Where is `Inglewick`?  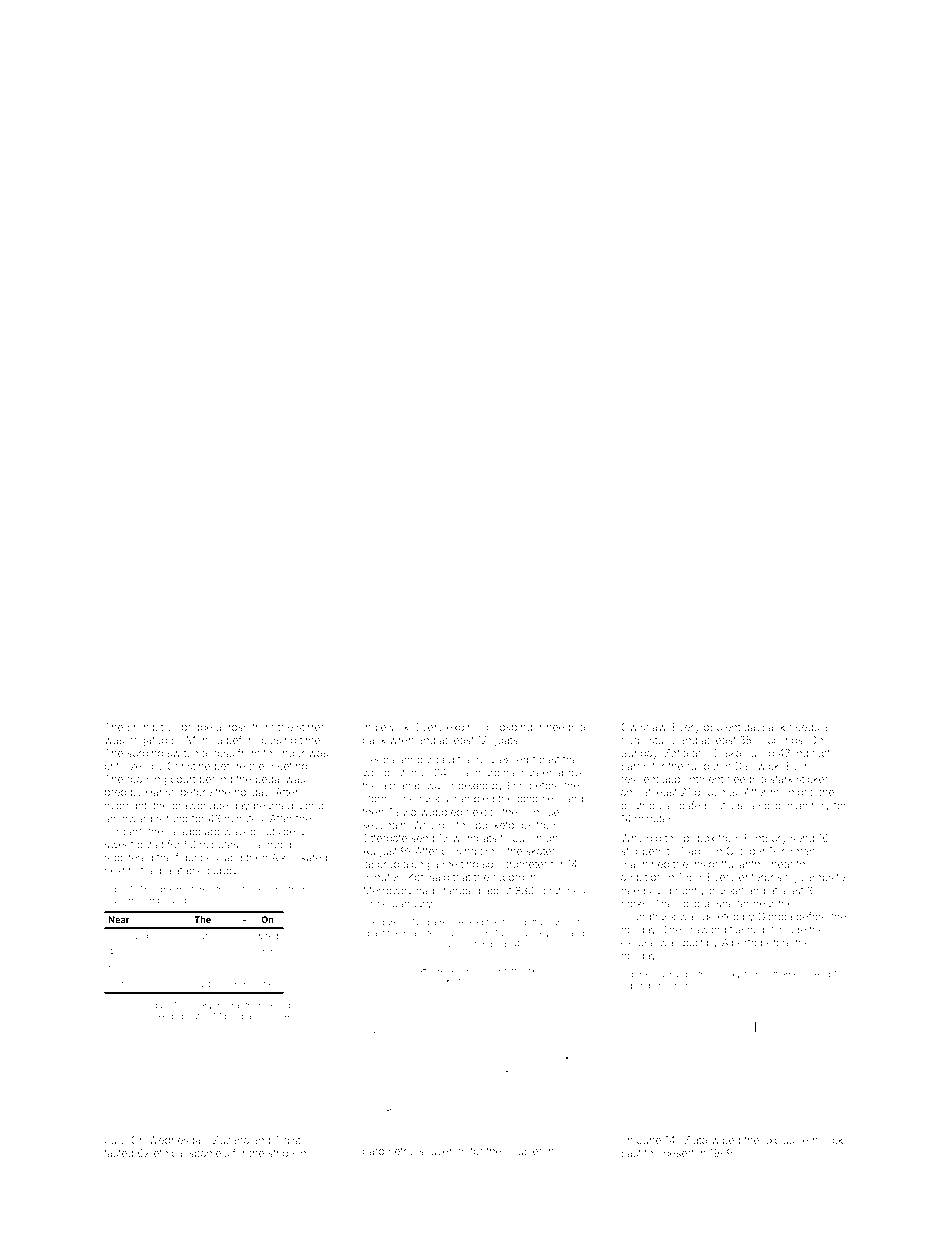 Inglewick is located at coordinates (386, 728).
